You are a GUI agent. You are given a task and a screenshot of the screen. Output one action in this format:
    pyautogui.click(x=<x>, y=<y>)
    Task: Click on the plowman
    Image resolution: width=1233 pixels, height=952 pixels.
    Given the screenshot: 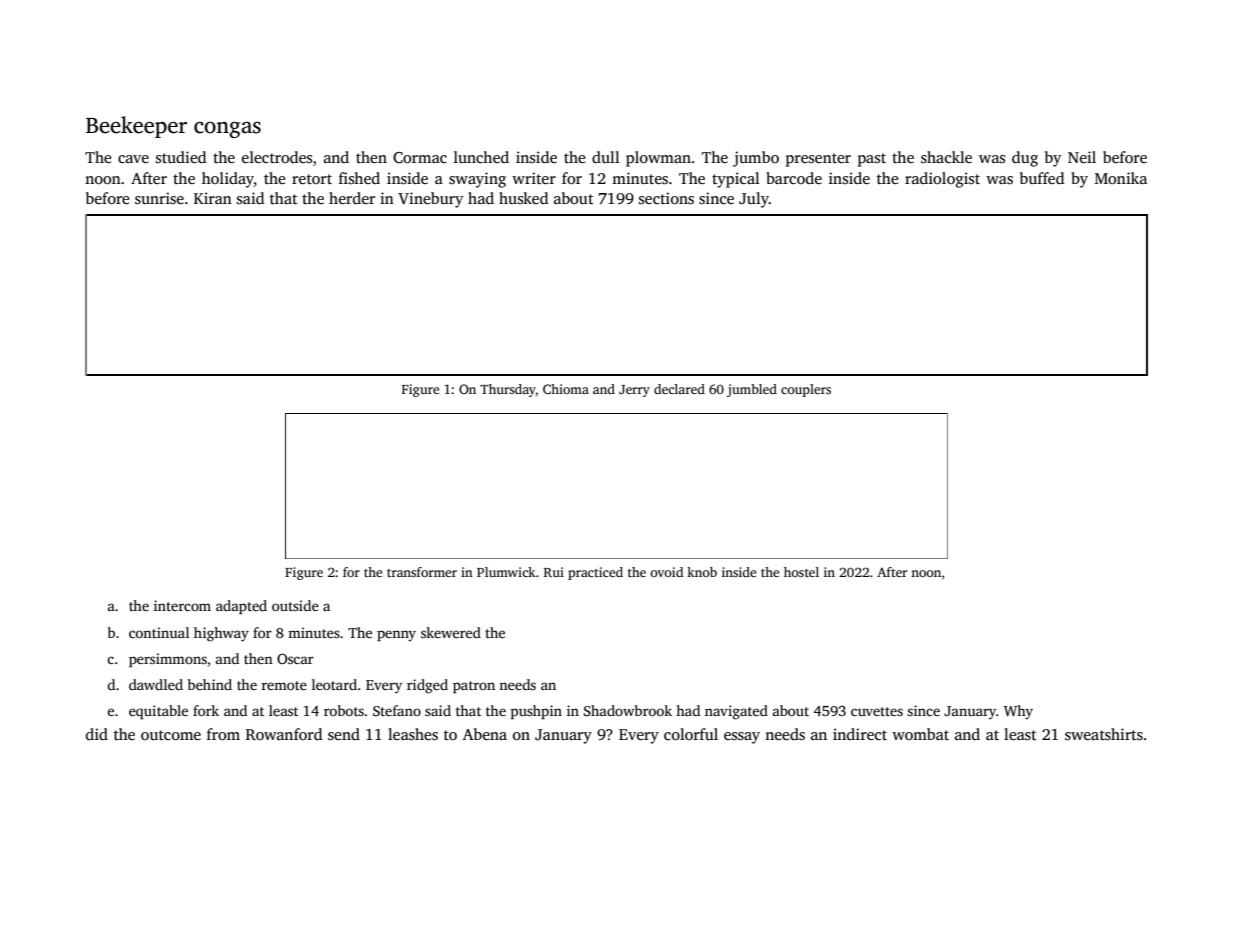 What is the action you would take?
    pyautogui.click(x=658, y=159)
